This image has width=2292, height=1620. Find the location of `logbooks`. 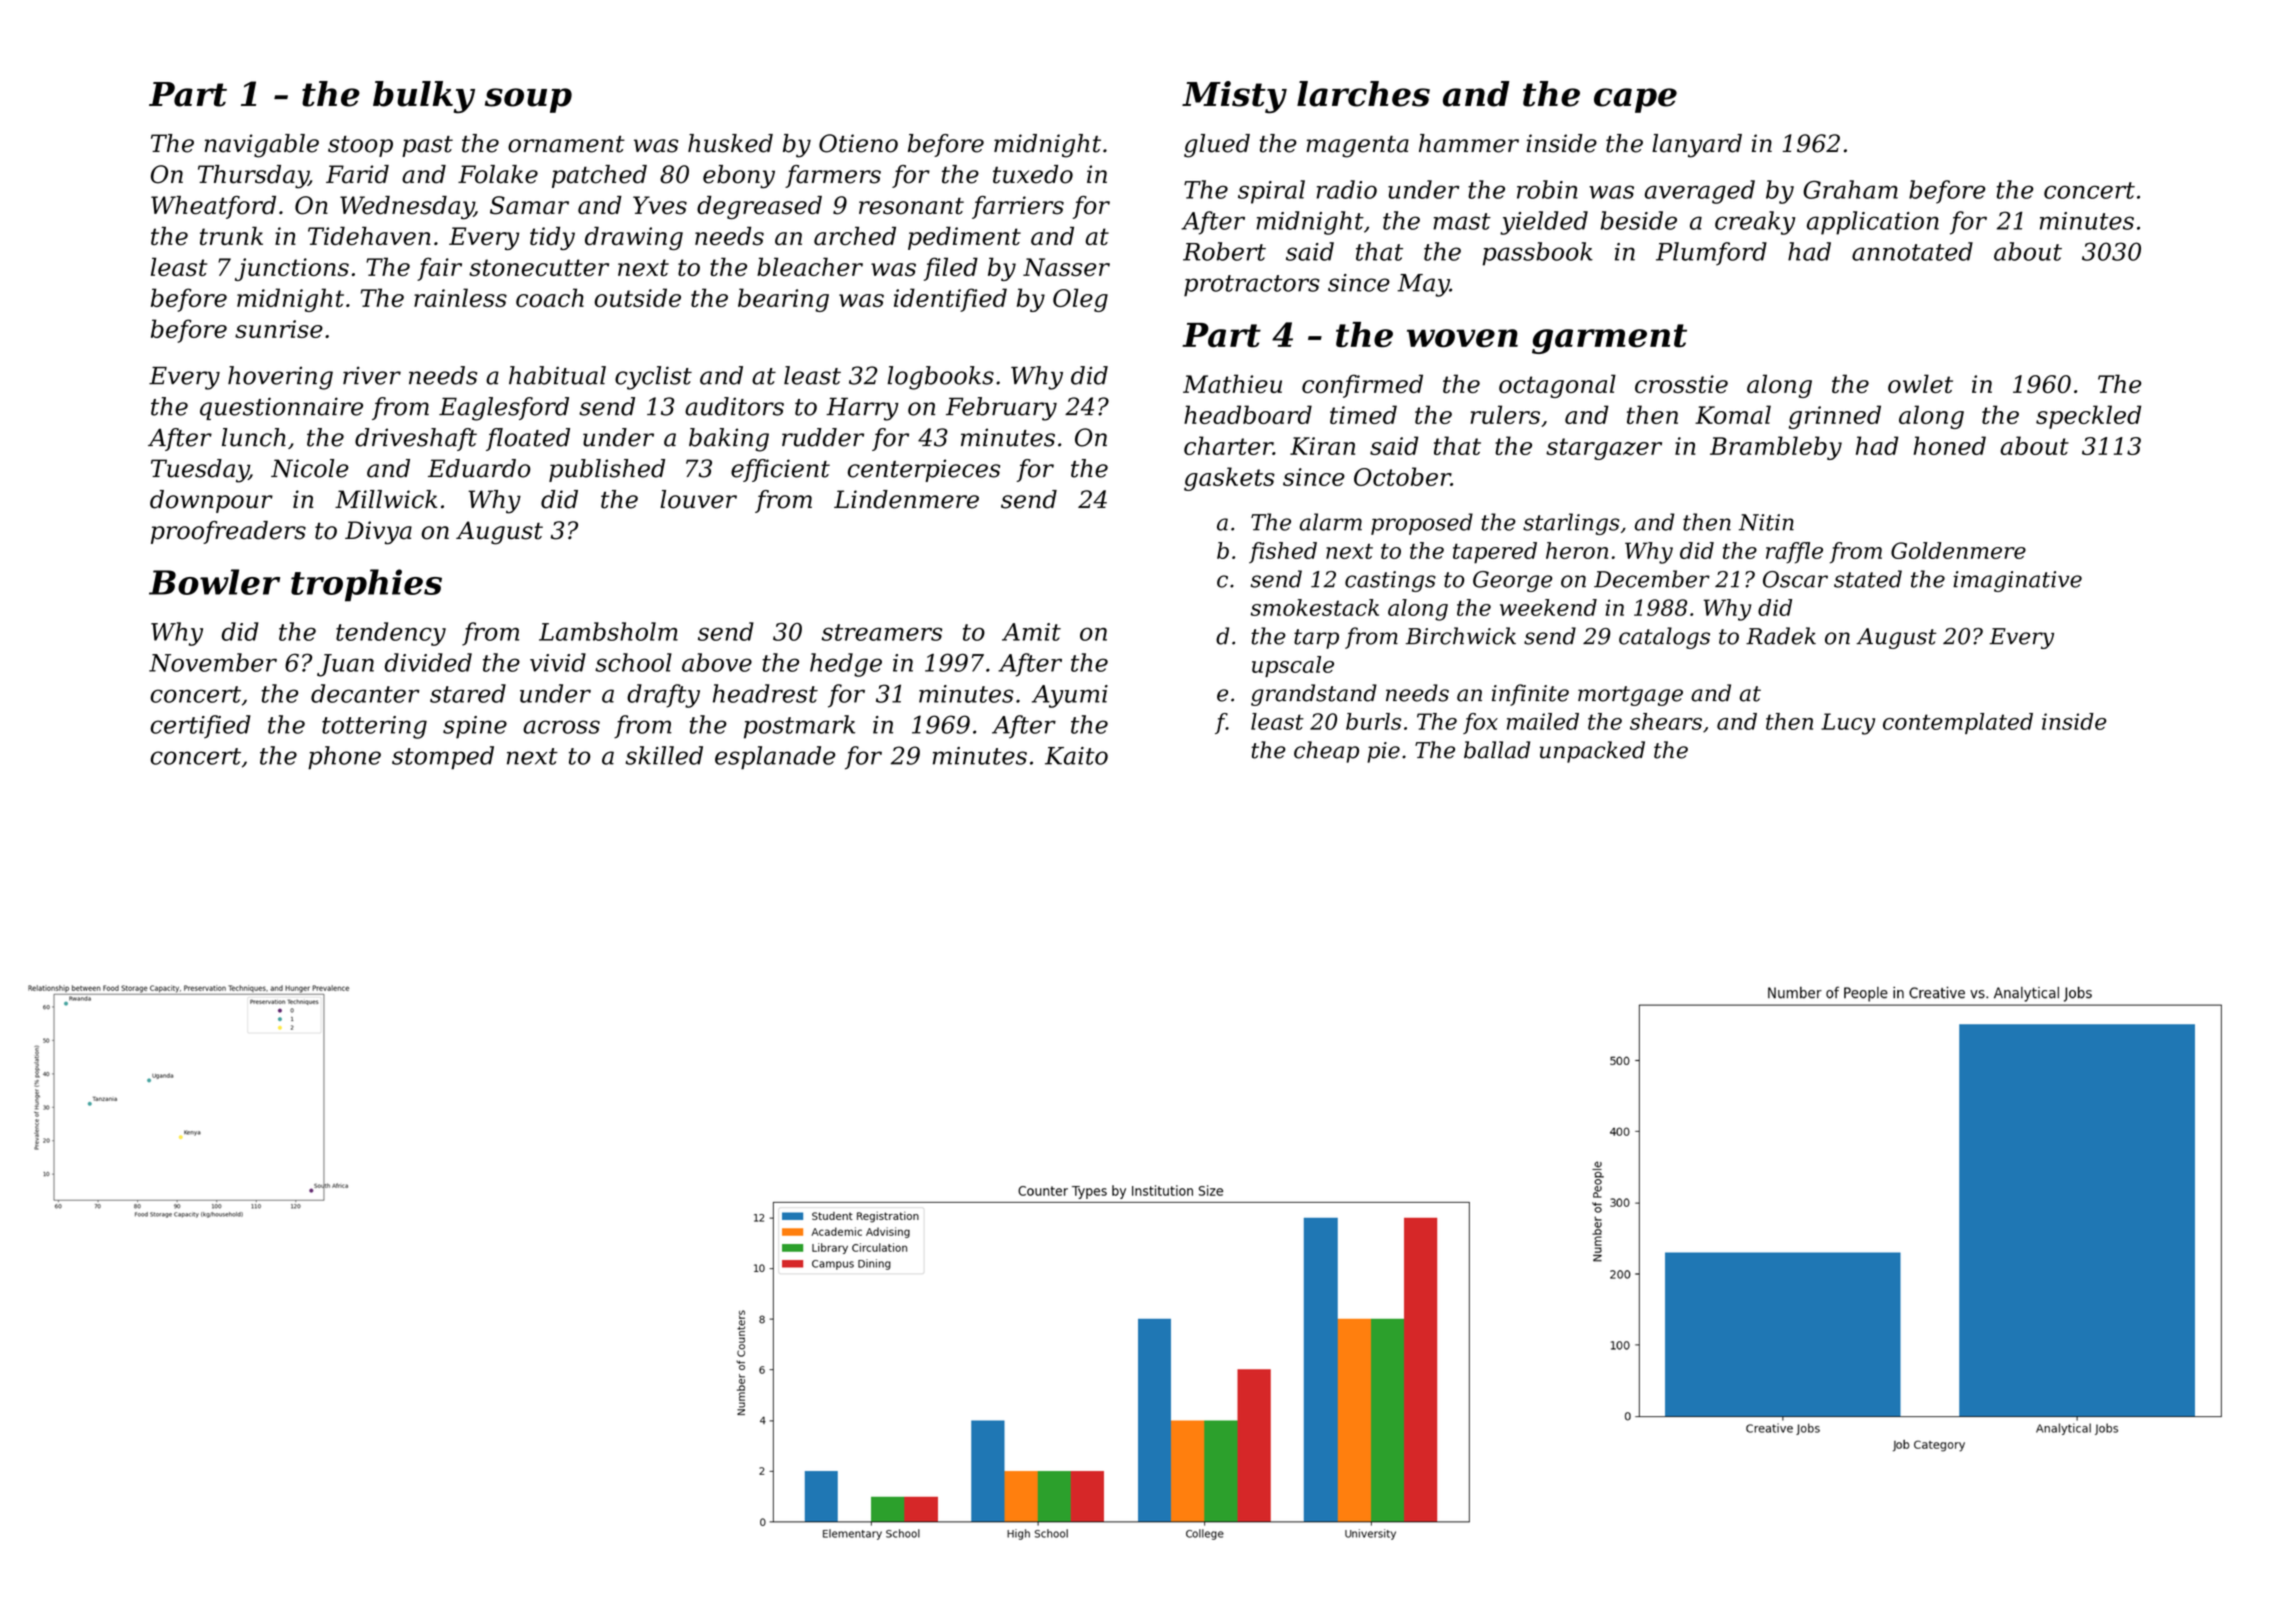

logbooks is located at coordinates (940, 378).
